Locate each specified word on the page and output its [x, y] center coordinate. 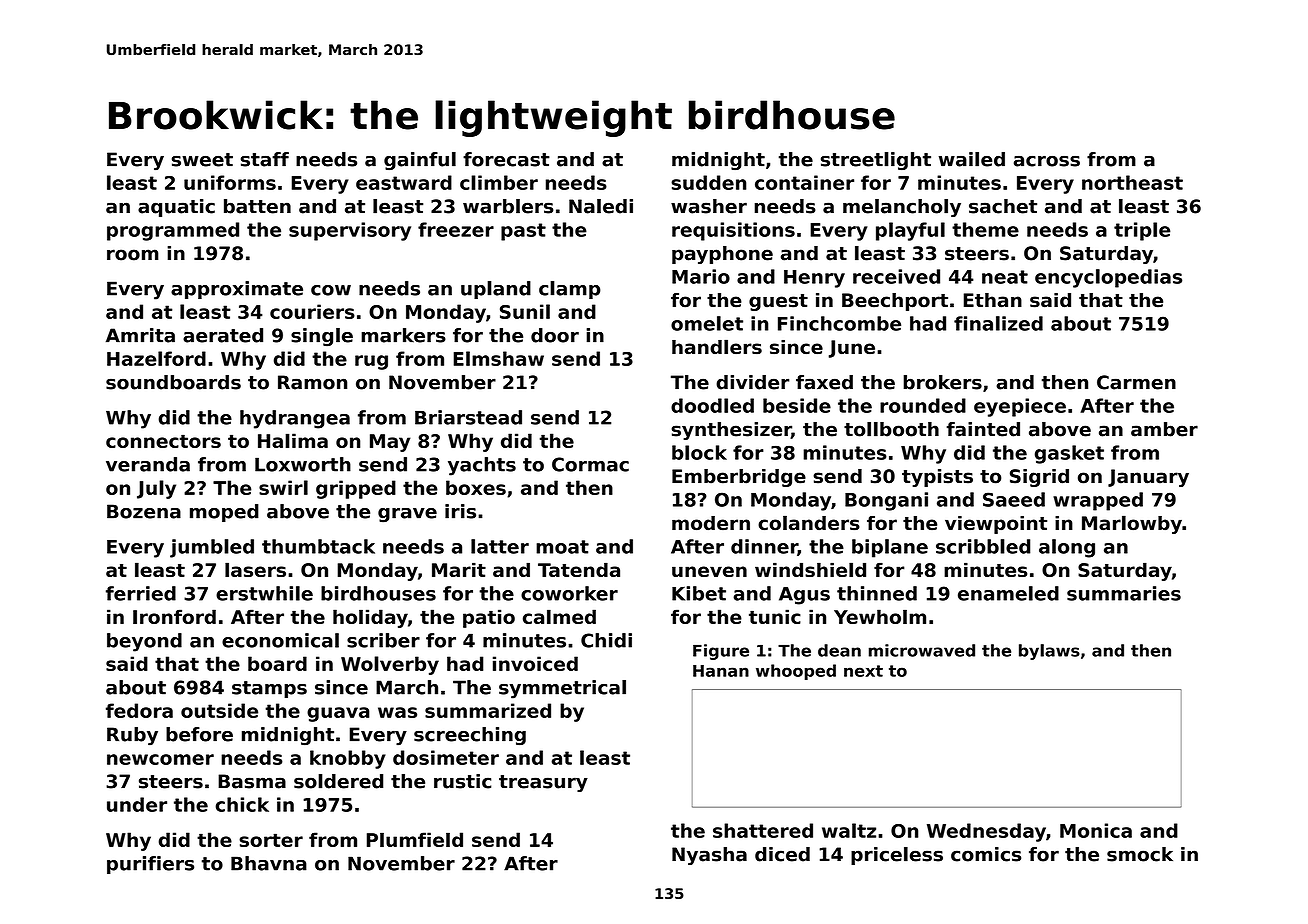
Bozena [144, 511]
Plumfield [415, 839]
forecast [506, 159]
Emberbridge [739, 478]
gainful [420, 161]
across [1047, 161]
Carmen [1136, 382]
